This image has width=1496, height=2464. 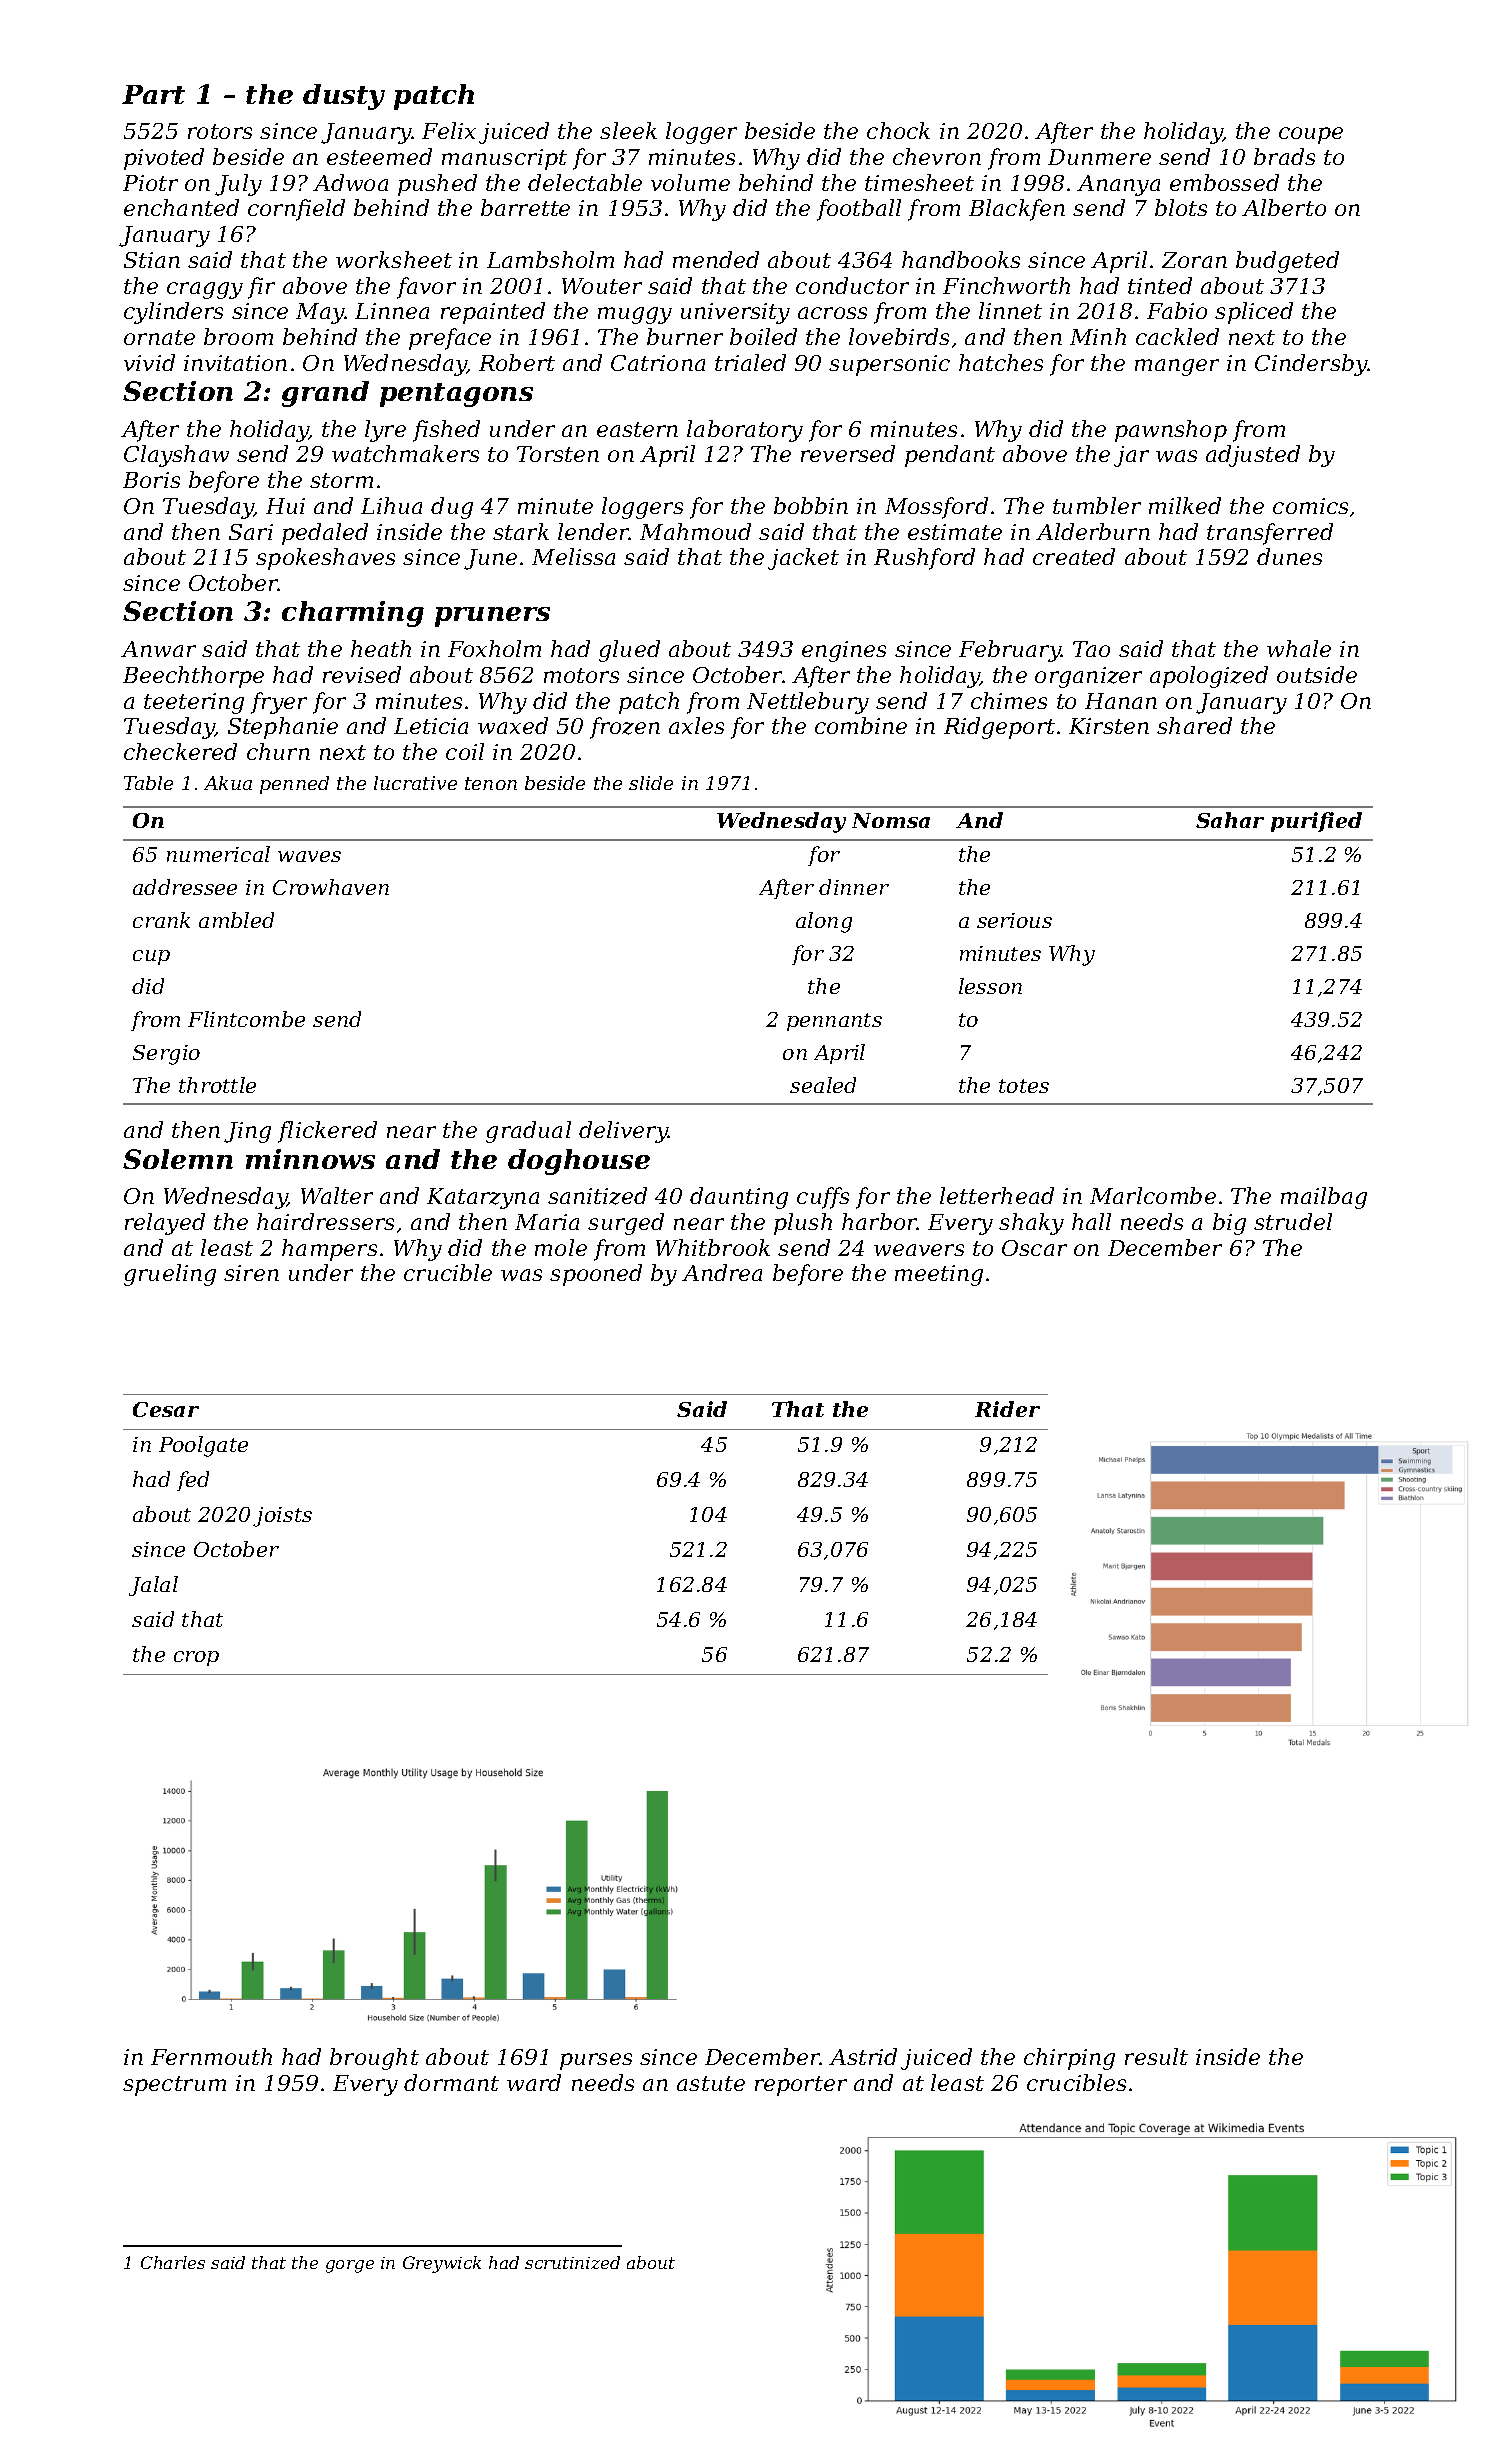 What do you see at coordinates (939, 1275) in the image?
I see `meeting` at bounding box center [939, 1275].
